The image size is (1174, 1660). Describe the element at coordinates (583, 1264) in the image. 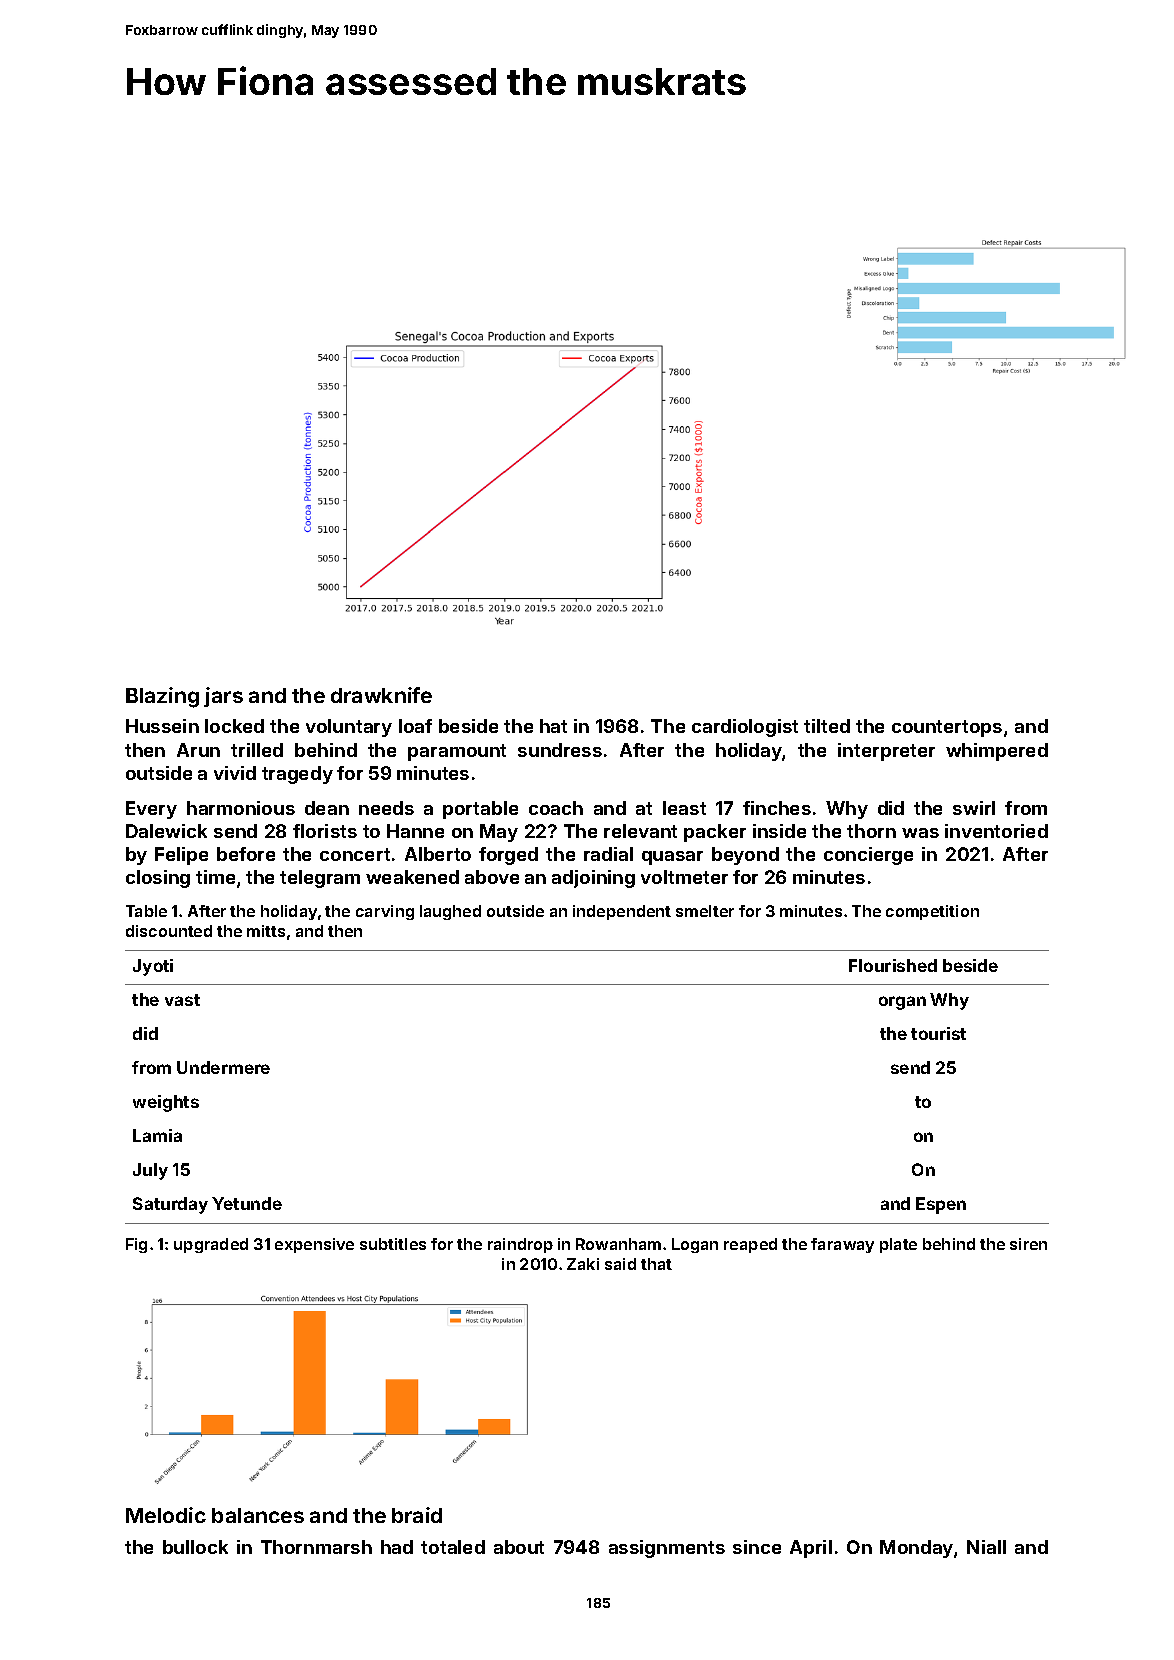

I see `Zaki` at that location.
